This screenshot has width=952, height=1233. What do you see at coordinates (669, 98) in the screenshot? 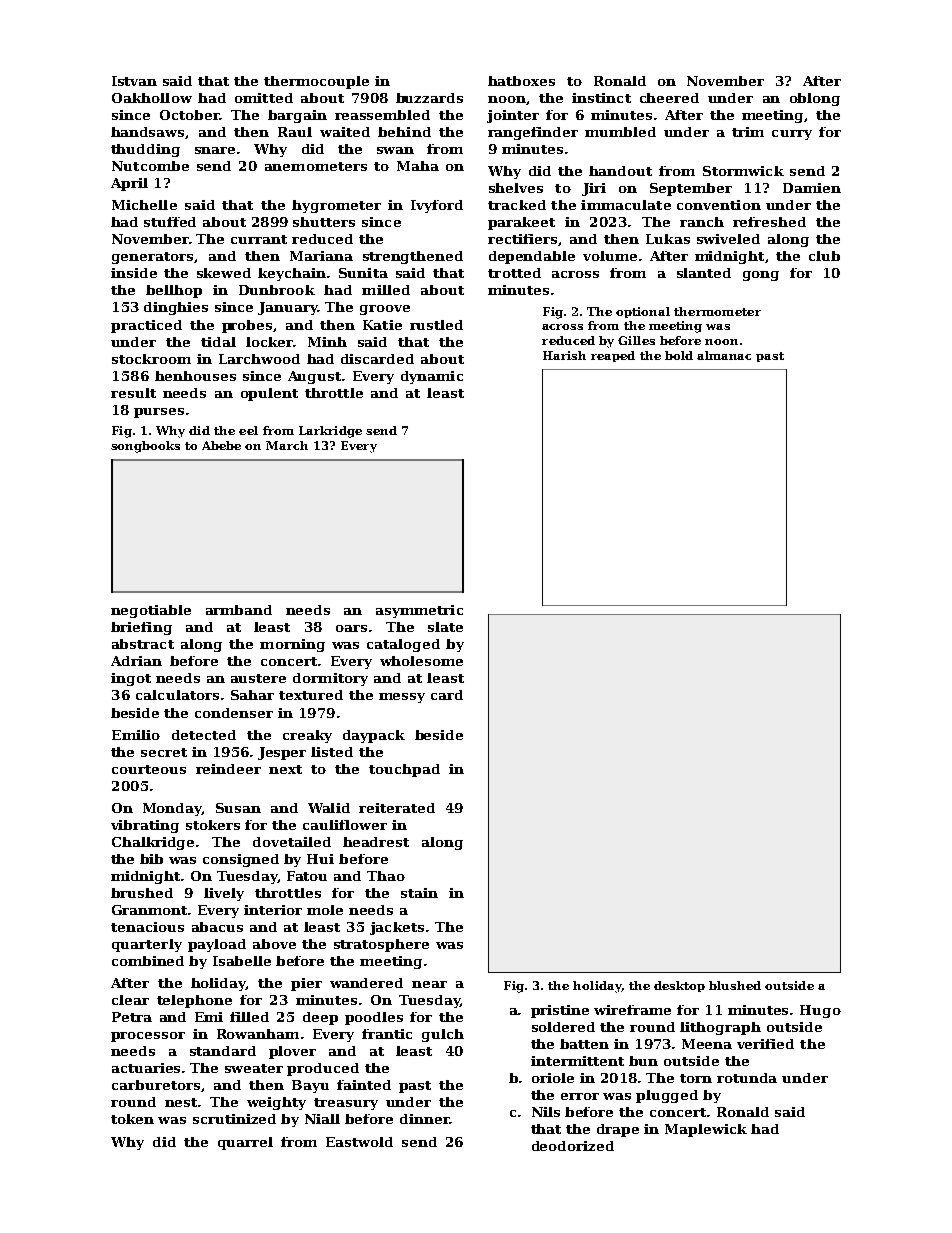
I see `cheered` at bounding box center [669, 98].
